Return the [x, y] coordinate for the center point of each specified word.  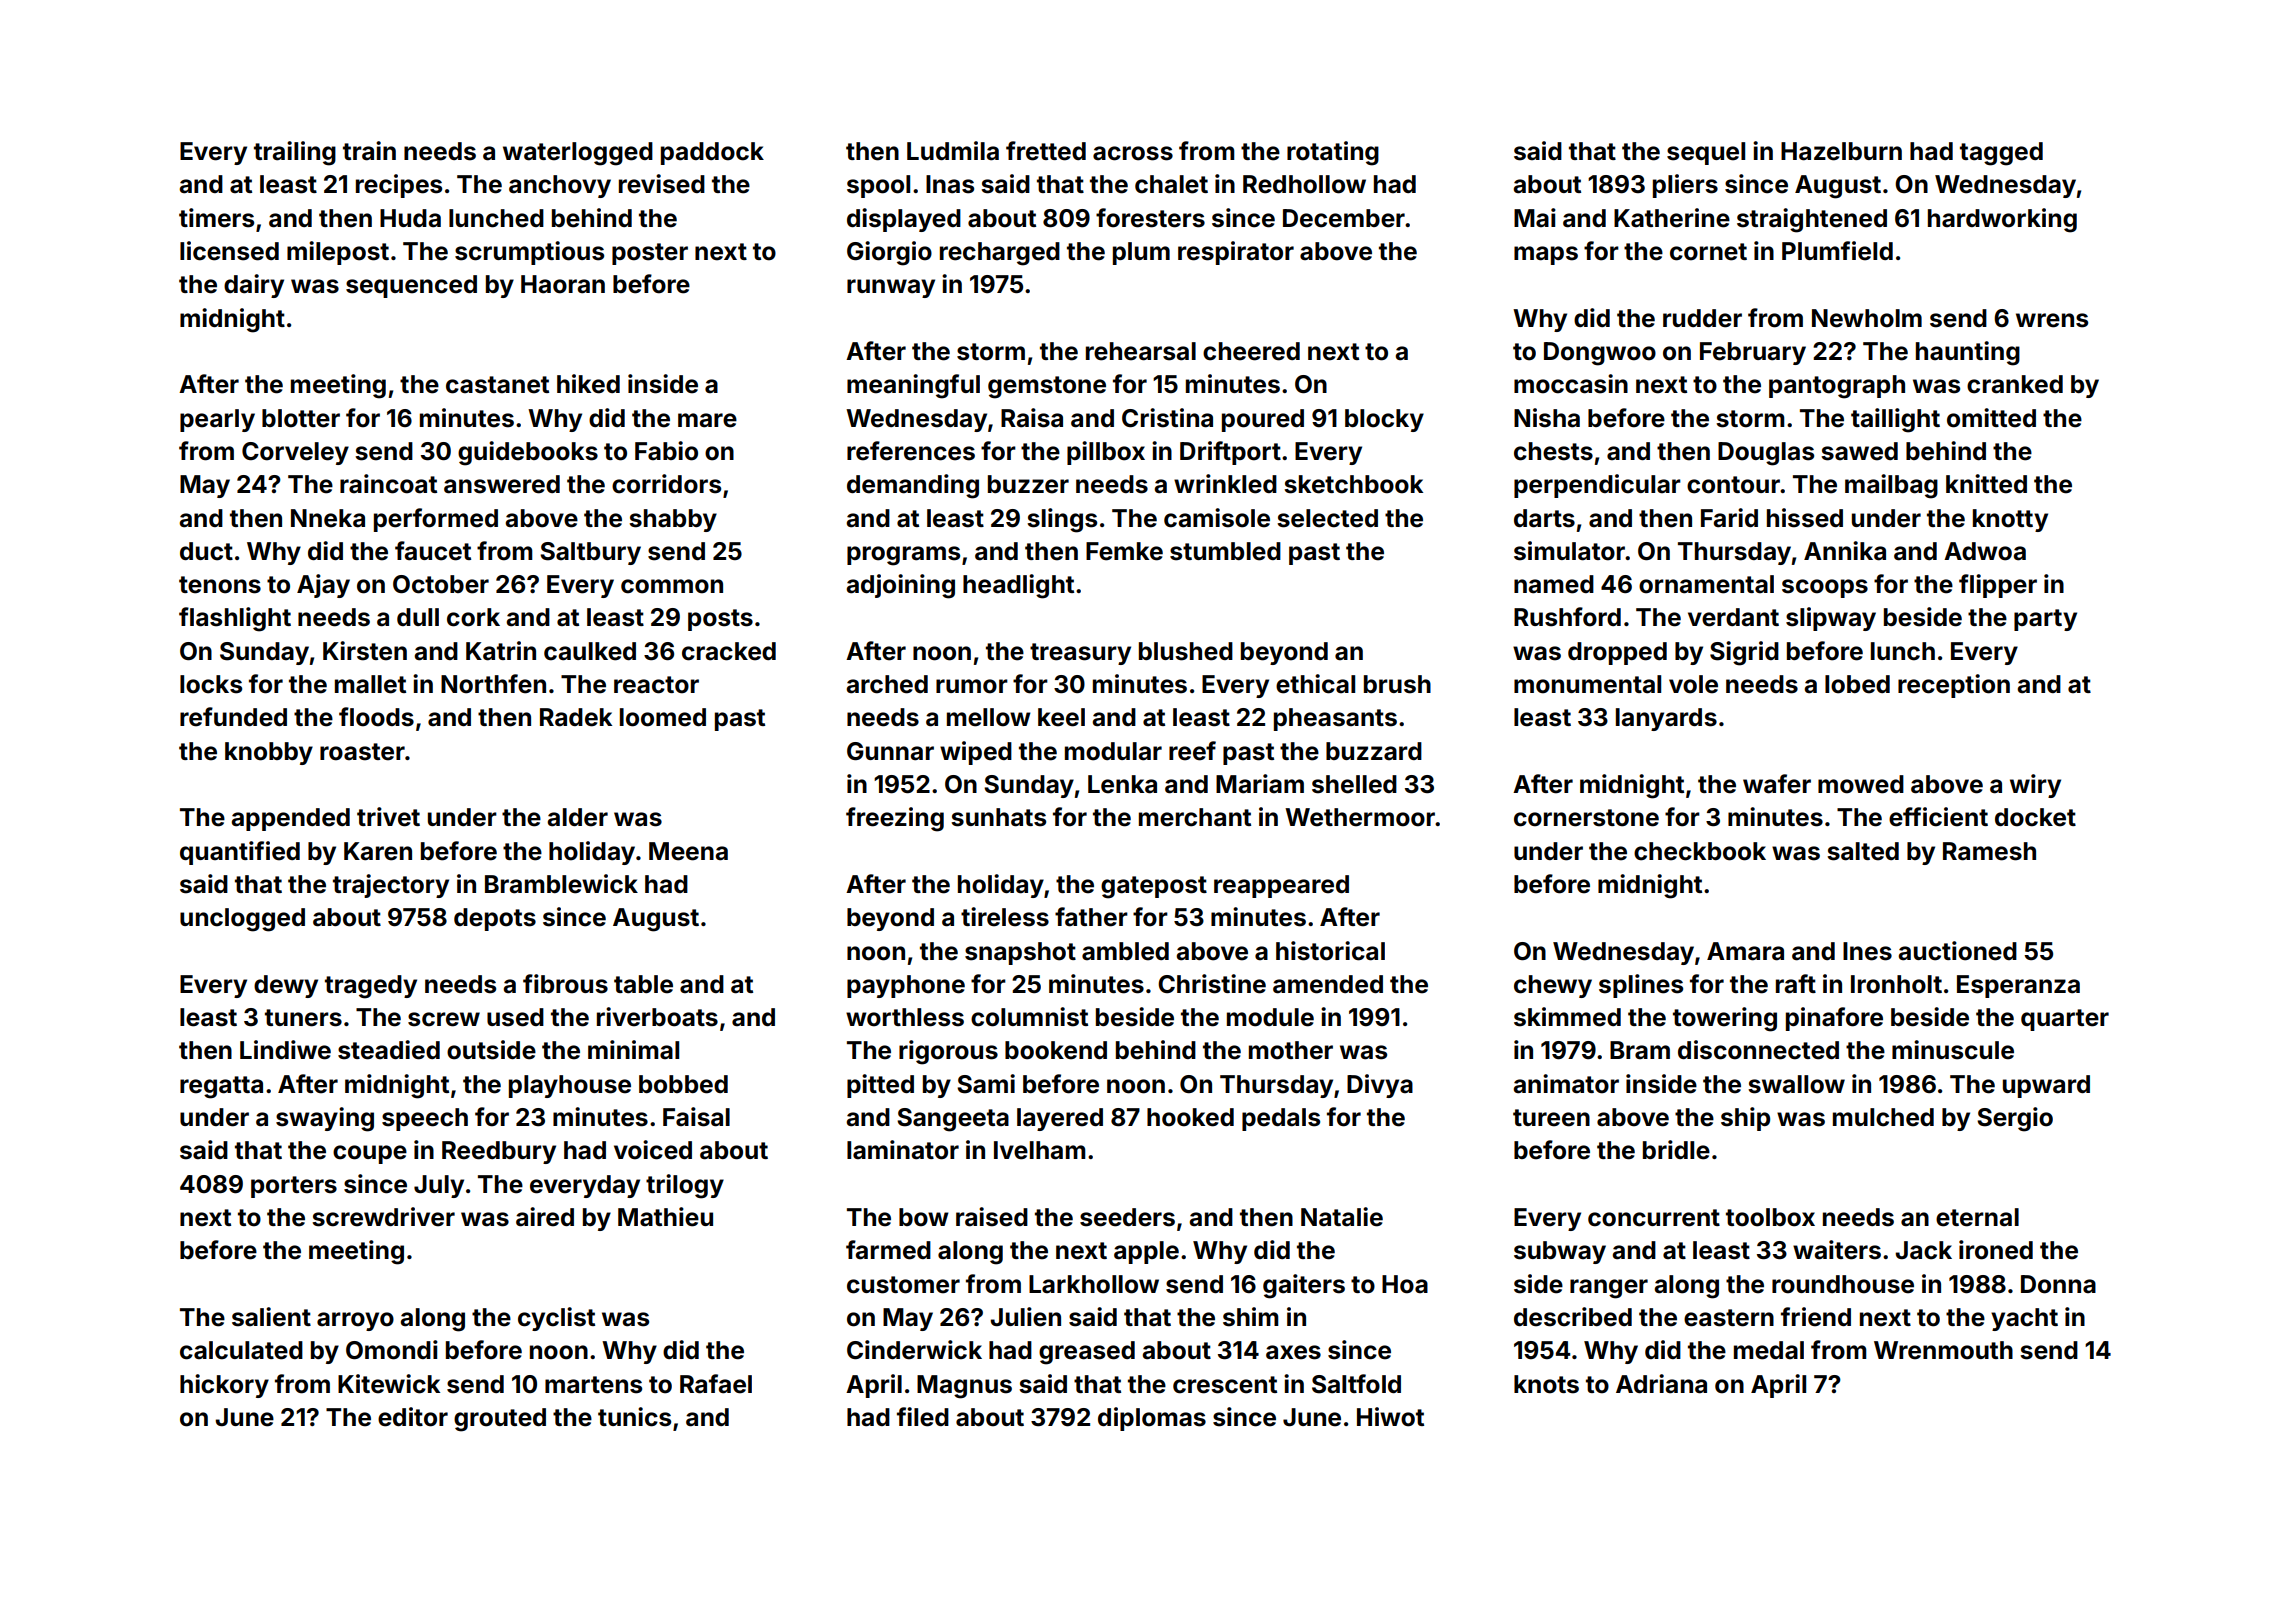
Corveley [295, 453]
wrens [2052, 320]
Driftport [1230, 453]
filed [923, 1417]
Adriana [1661, 1384]
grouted [500, 1420]
